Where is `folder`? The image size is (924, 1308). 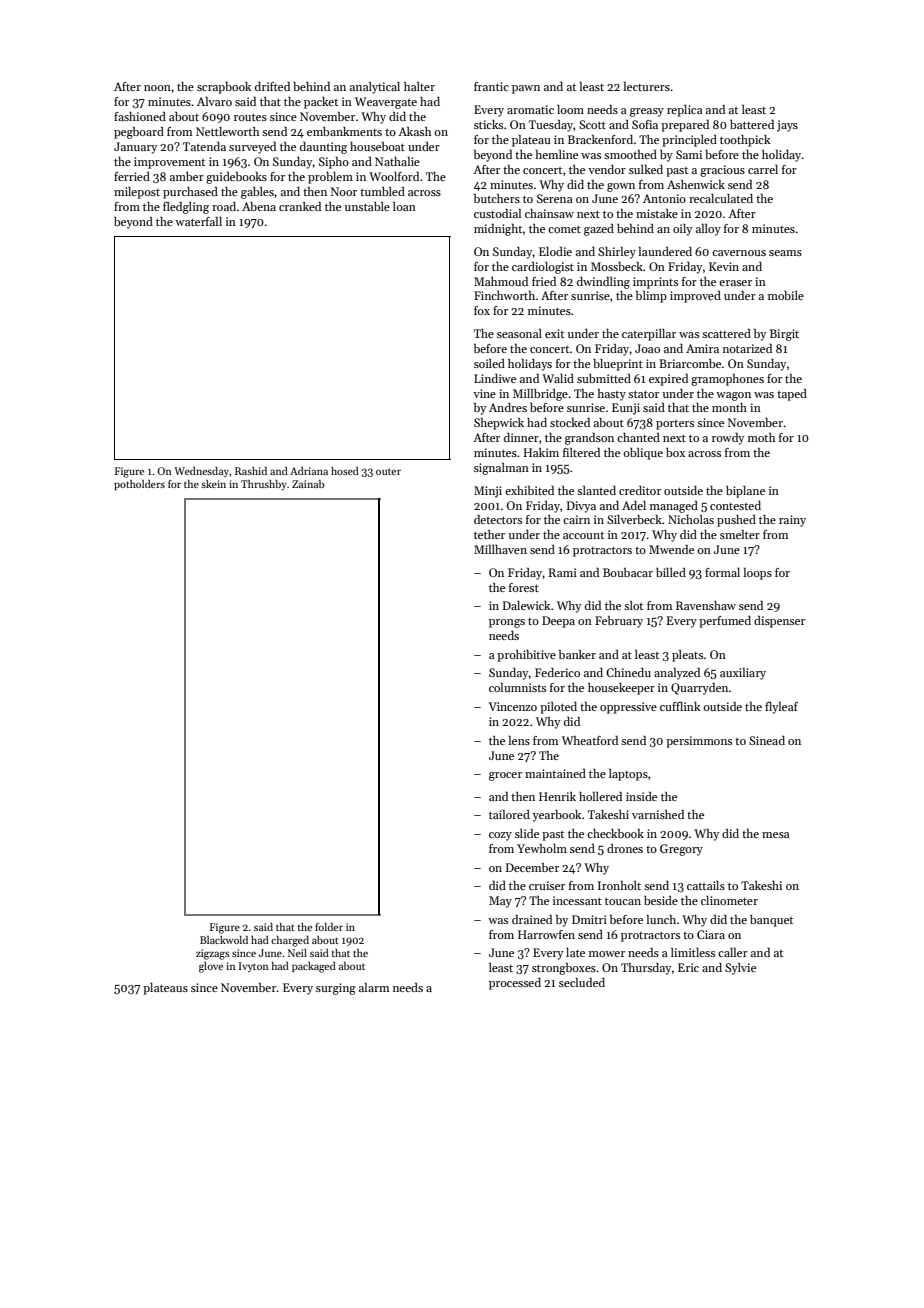
folder is located at coordinates (329, 927).
